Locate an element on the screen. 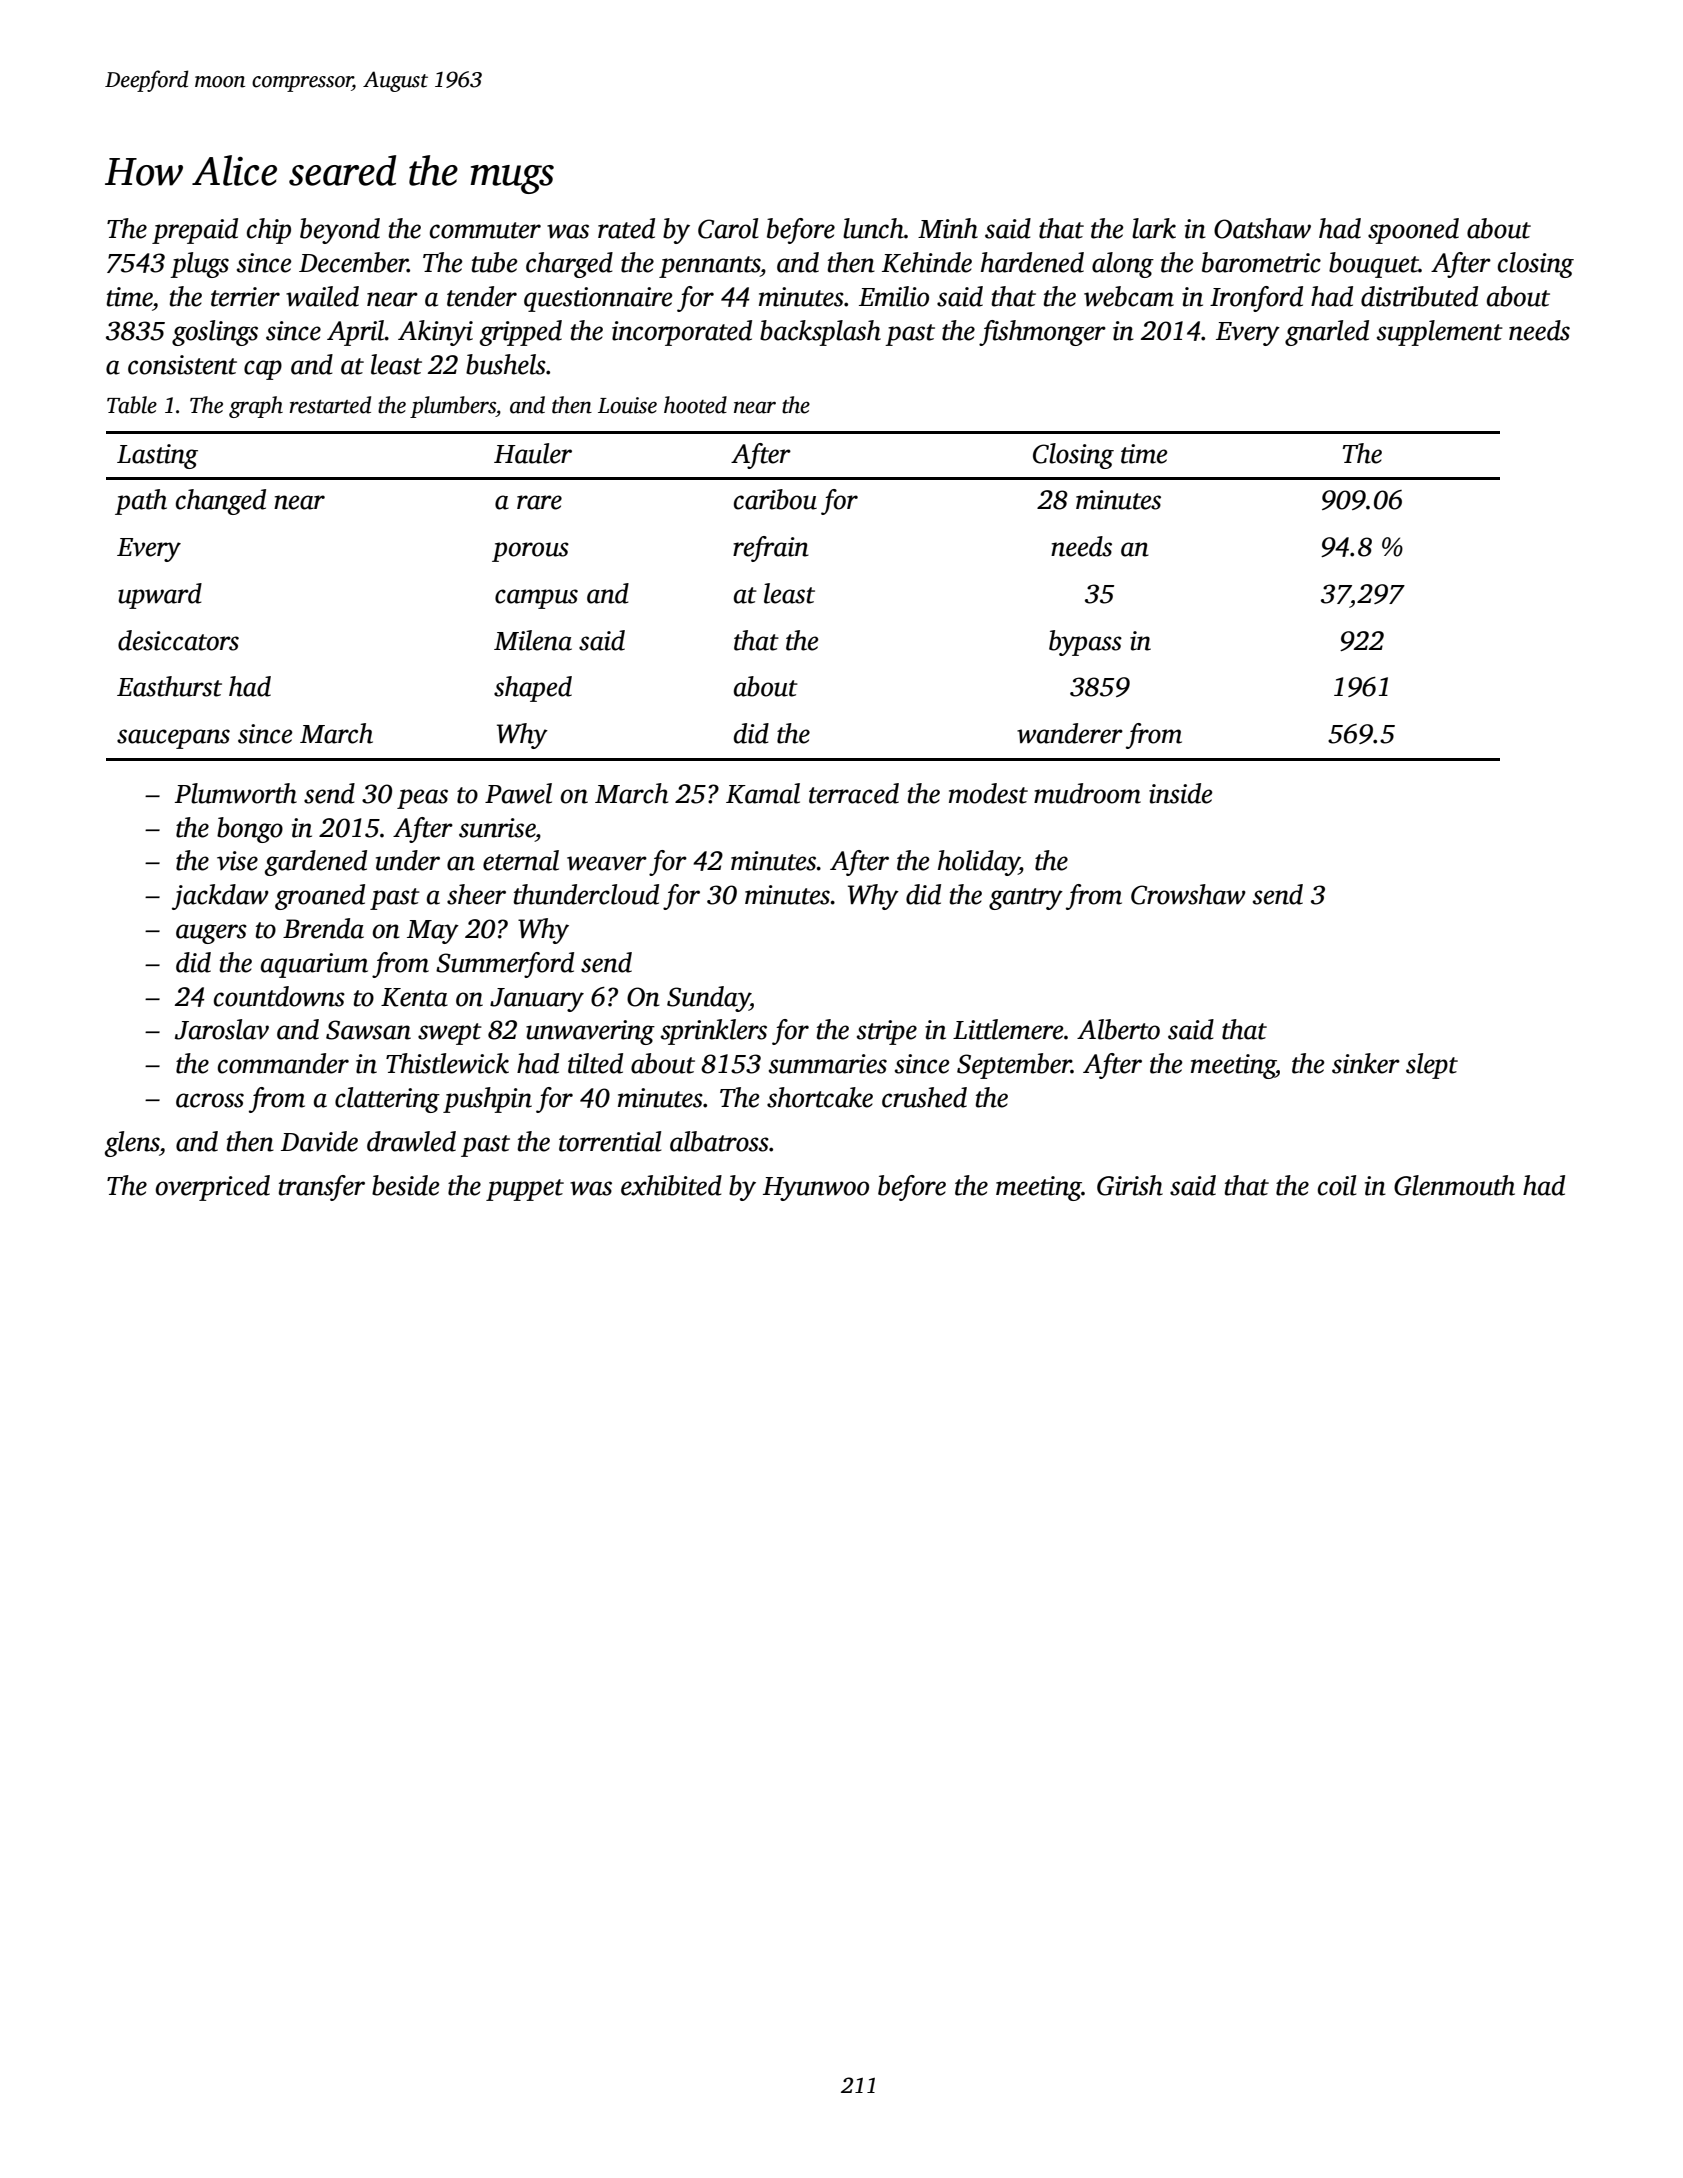 This screenshot has width=1683, height=2178. slept is located at coordinates (1432, 1066).
